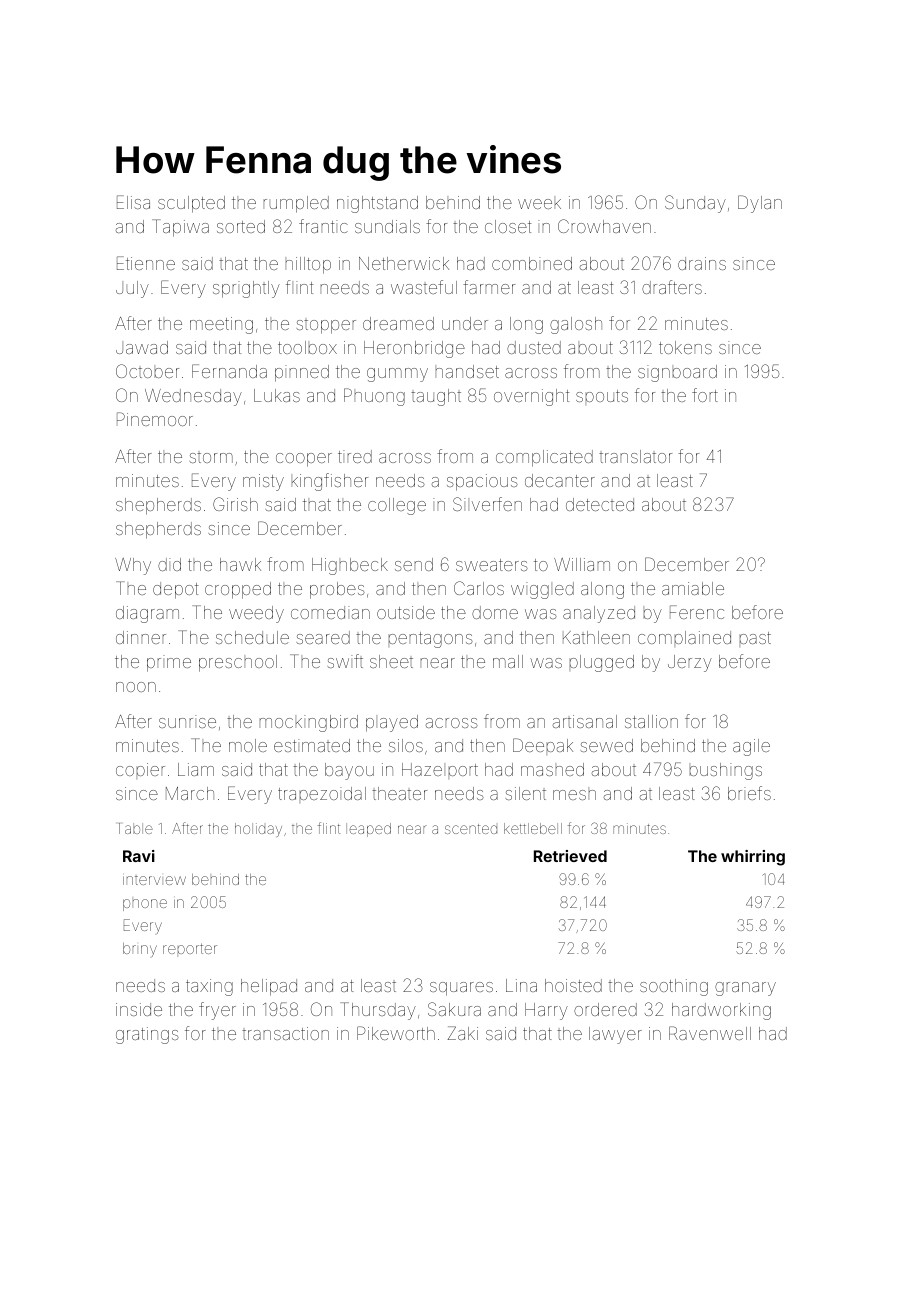  What do you see at coordinates (323, 226) in the screenshot?
I see `frantic` at bounding box center [323, 226].
